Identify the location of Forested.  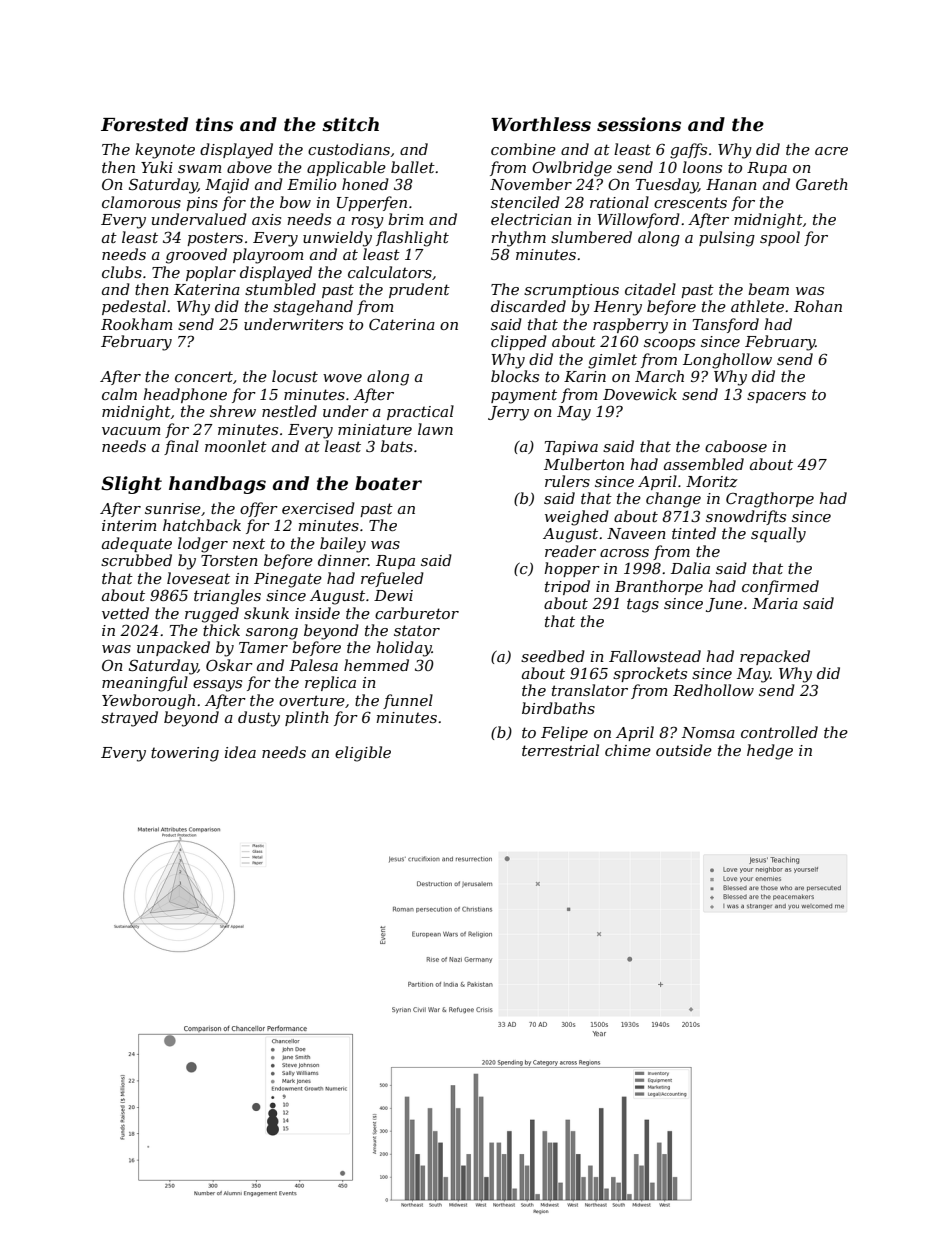
(144, 124).
